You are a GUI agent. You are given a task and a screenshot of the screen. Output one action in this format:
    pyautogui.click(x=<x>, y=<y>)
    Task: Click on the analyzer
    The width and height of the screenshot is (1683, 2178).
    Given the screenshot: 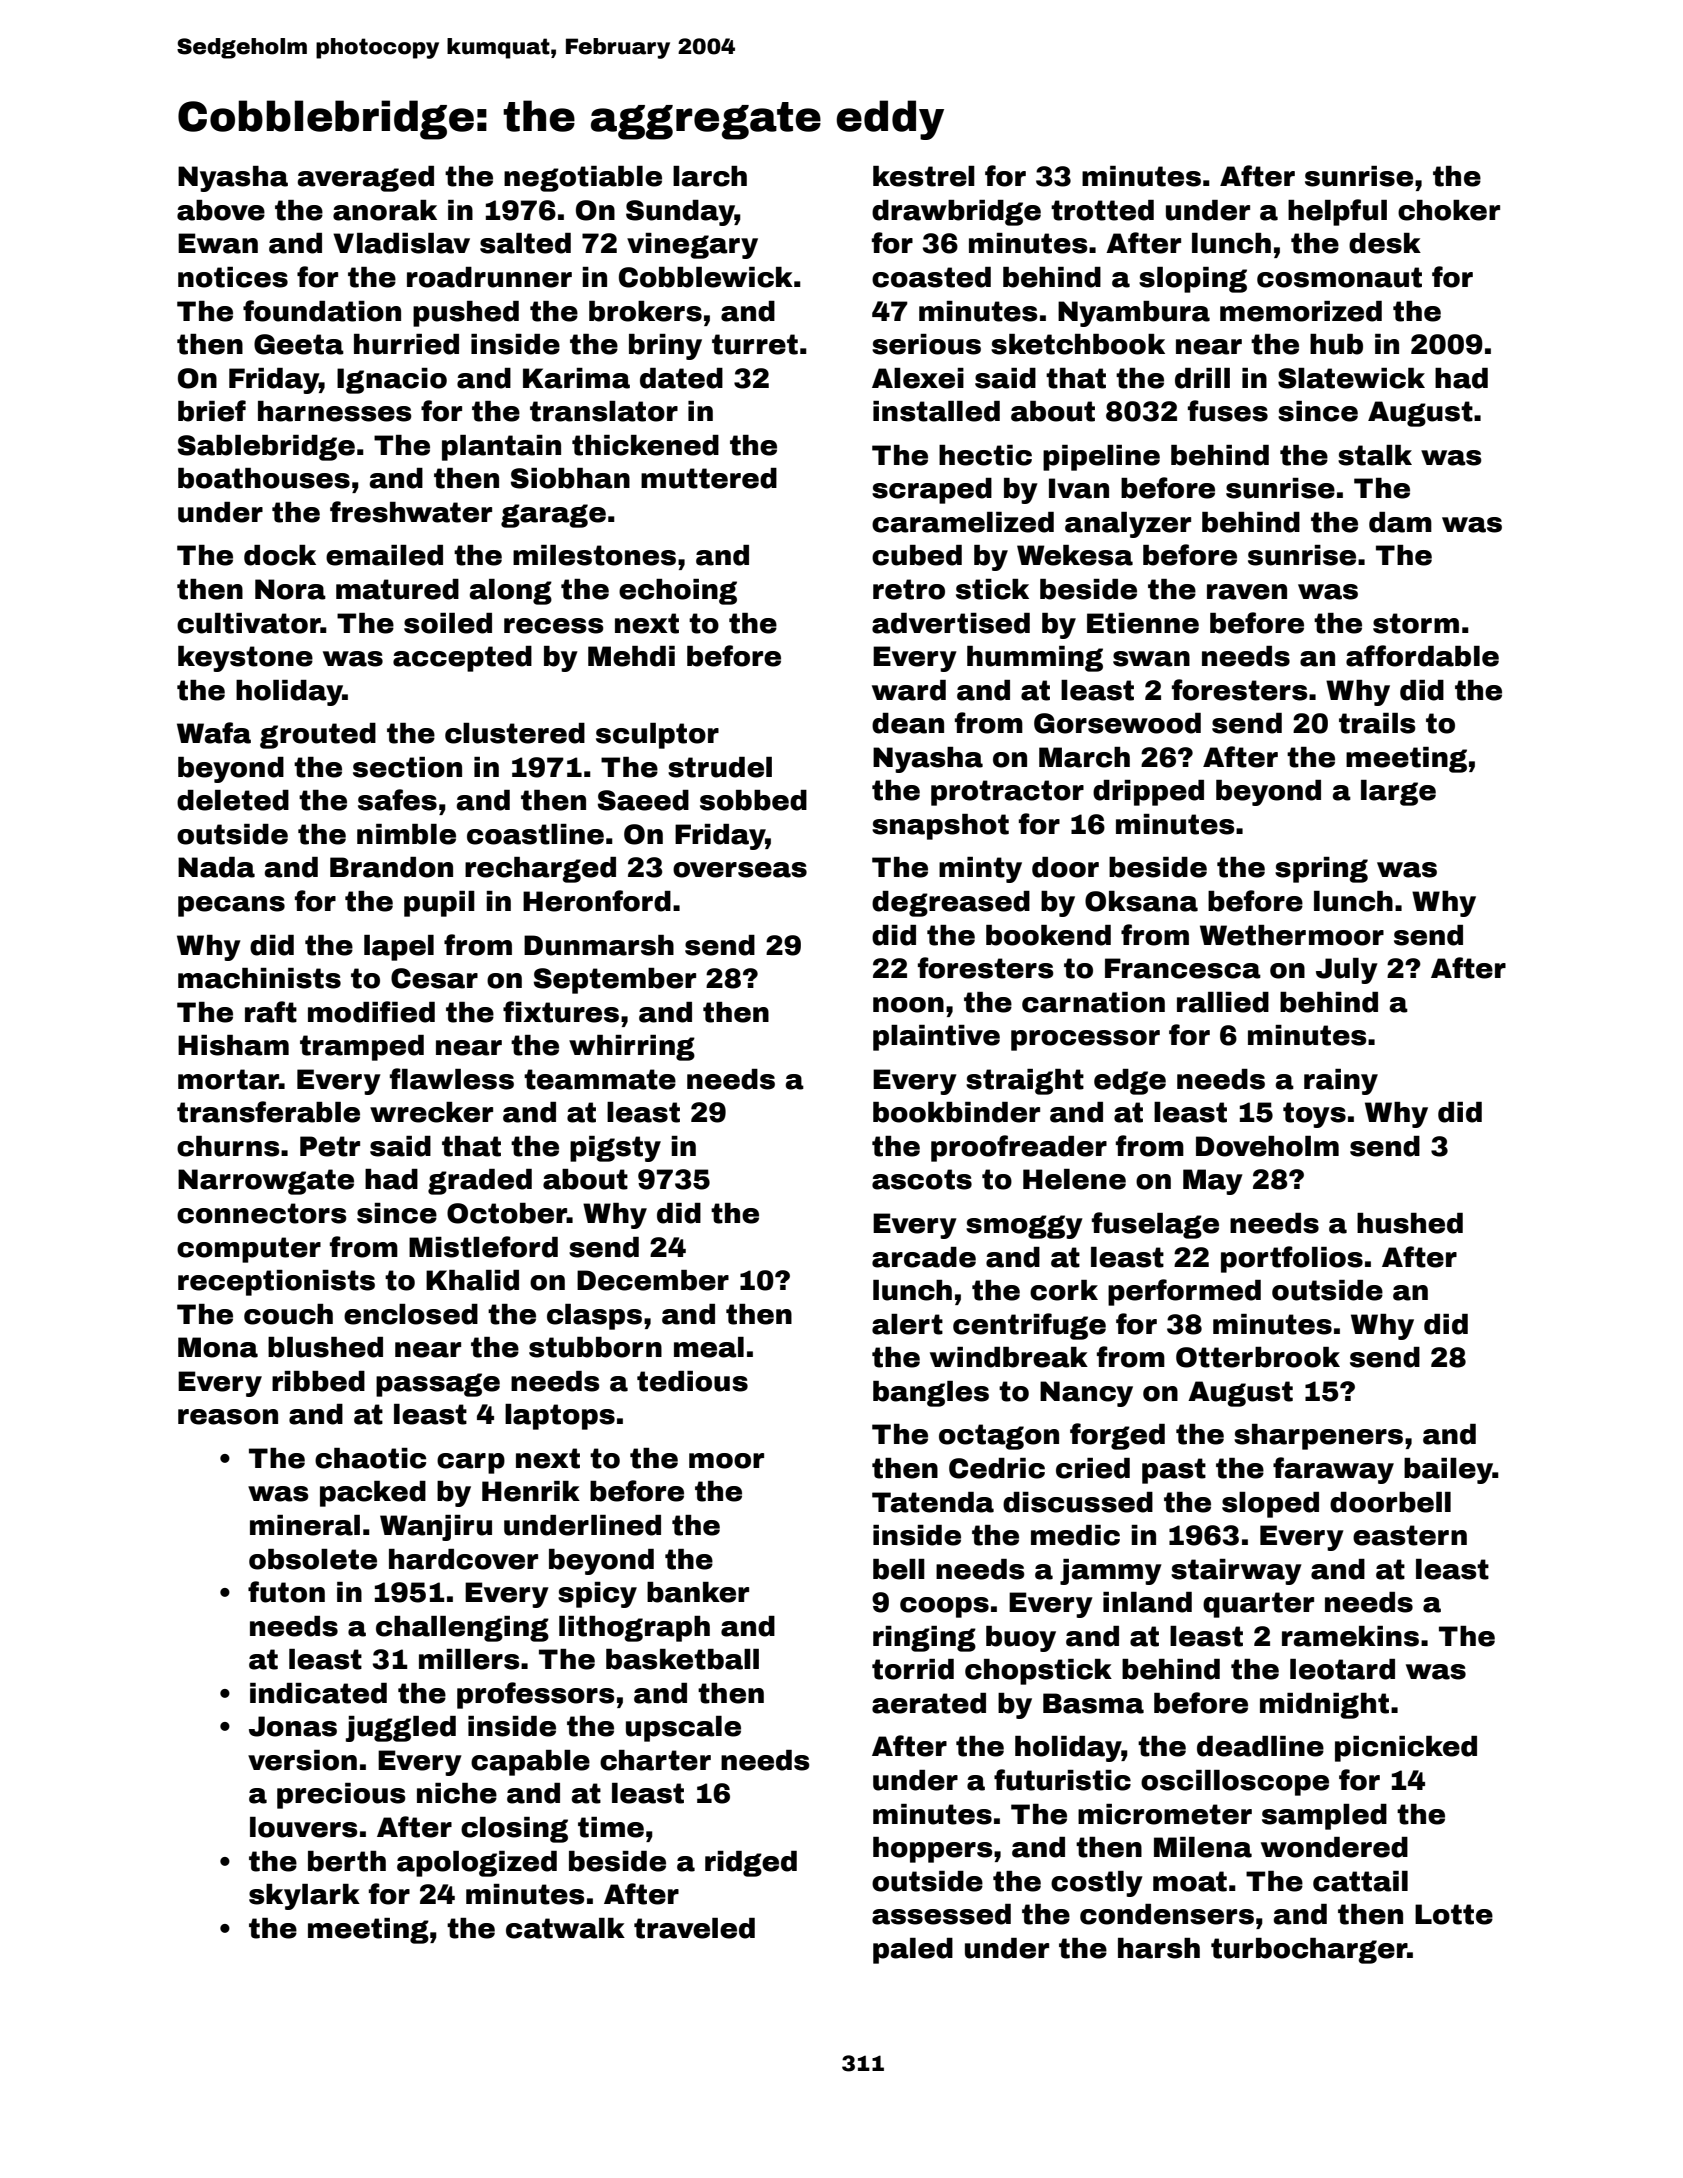 What is the action you would take?
    pyautogui.click(x=1128, y=525)
